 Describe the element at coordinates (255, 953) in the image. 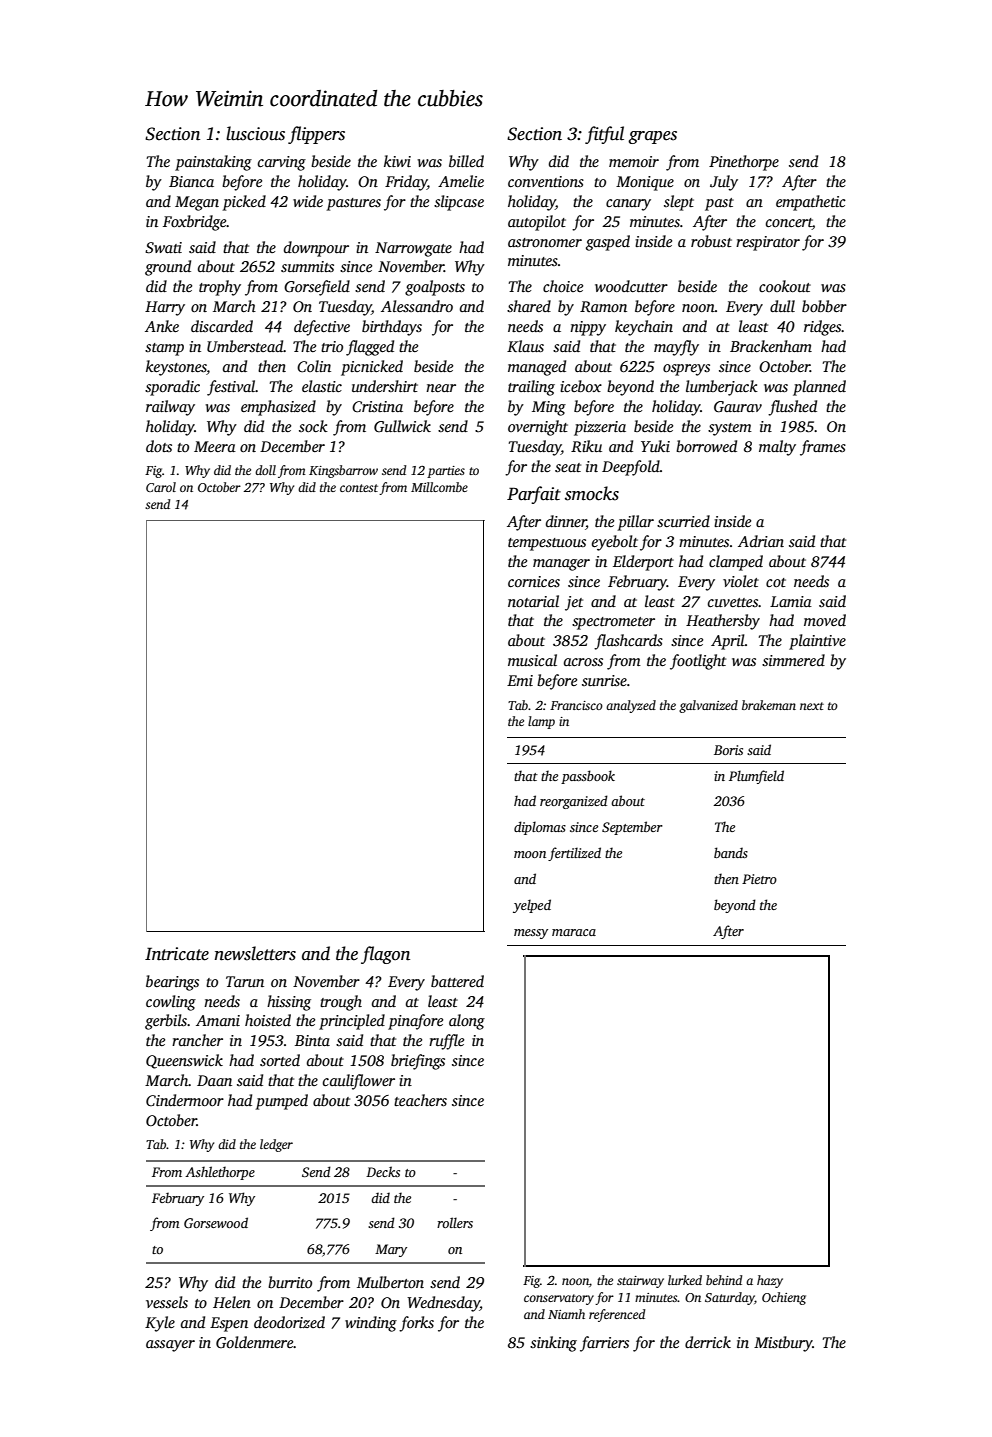

I see `newsletters` at that location.
